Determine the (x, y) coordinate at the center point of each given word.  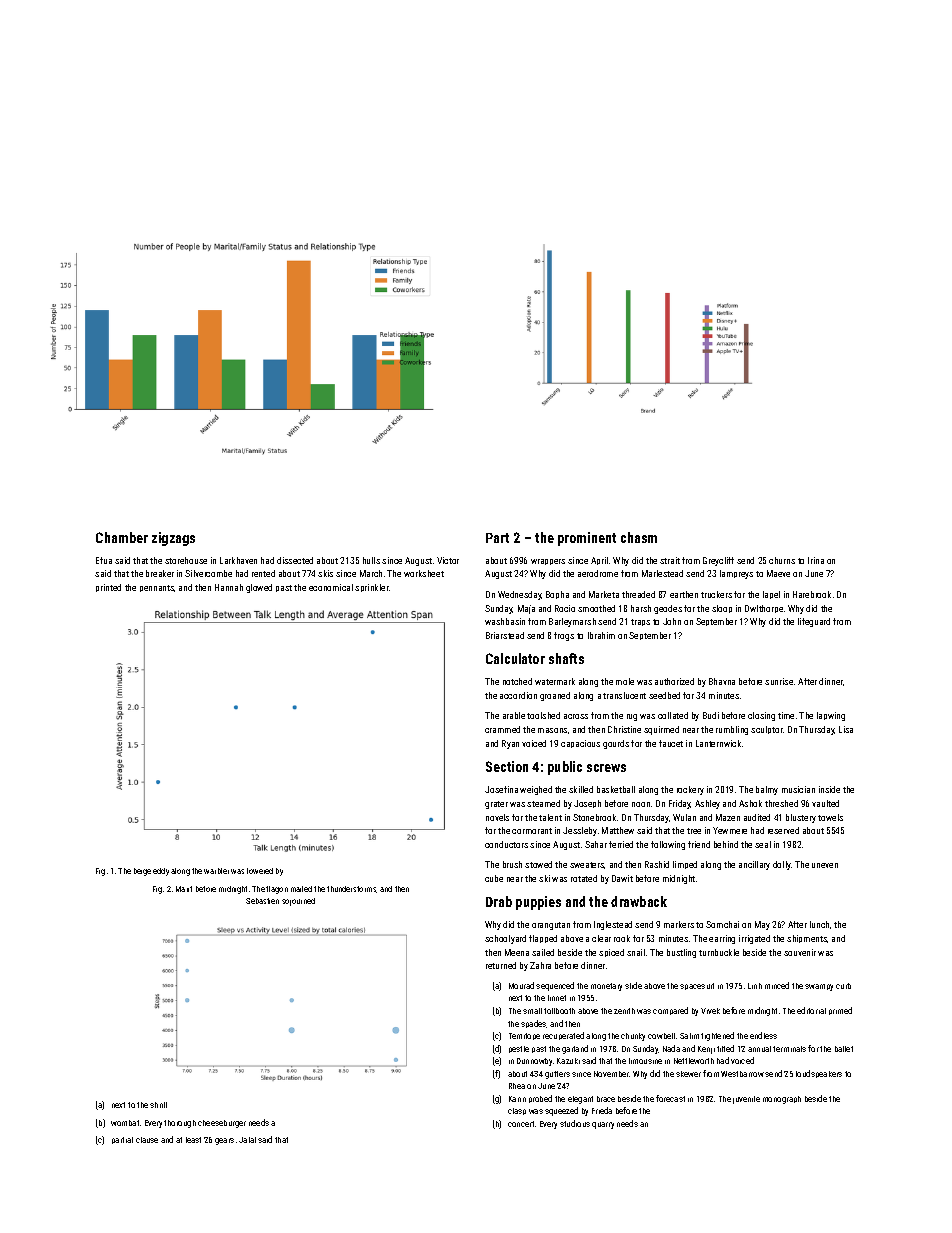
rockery (690, 790)
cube (494, 878)
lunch (819, 924)
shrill (158, 1105)
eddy (161, 872)
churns (782, 560)
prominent (587, 539)
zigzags (173, 539)
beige (142, 872)
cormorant (532, 831)
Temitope (524, 1036)
